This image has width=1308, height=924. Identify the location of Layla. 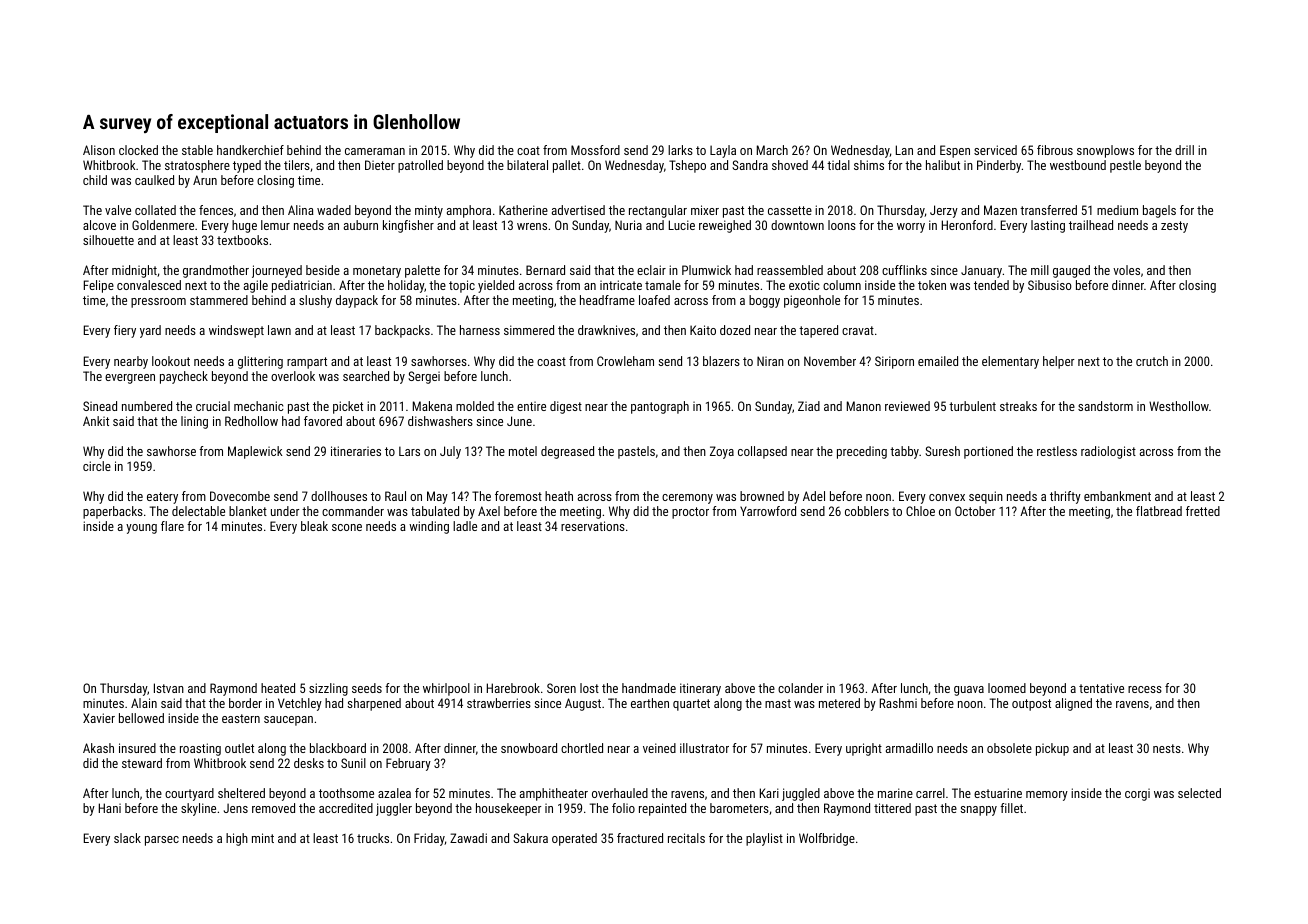
(723, 151).
